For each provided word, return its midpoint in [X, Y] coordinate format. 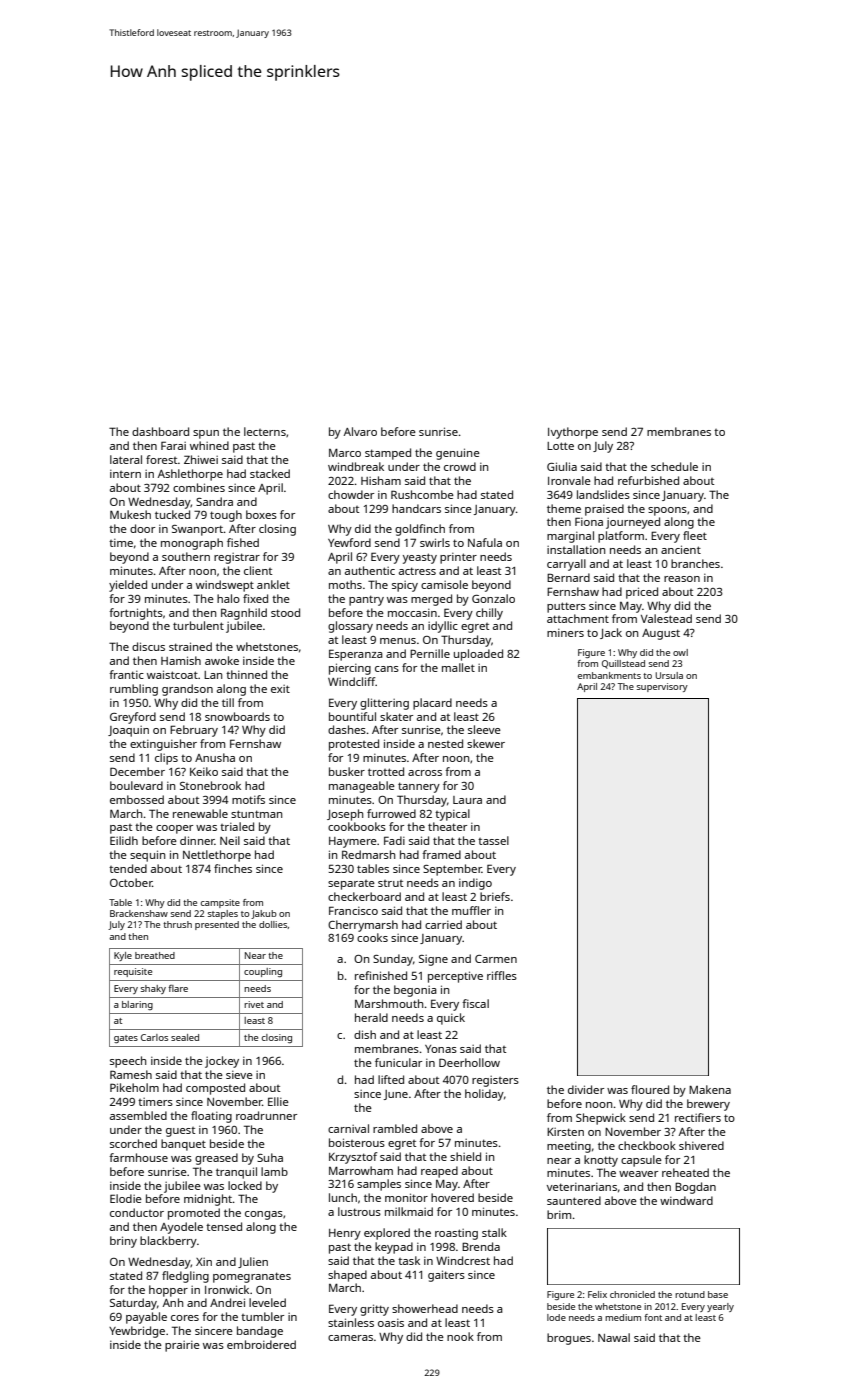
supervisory [662, 687]
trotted [386, 771]
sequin [147, 856]
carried [443, 924]
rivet [254, 1004]
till [228, 702]
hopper [168, 1291]
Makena [710, 1089]
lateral [126, 459]
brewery [708, 1105]
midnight [208, 1200]
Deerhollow [469, 1062]
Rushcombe [422, 494]
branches [695, 563]
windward [686, 1200]
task [409, 1260]
